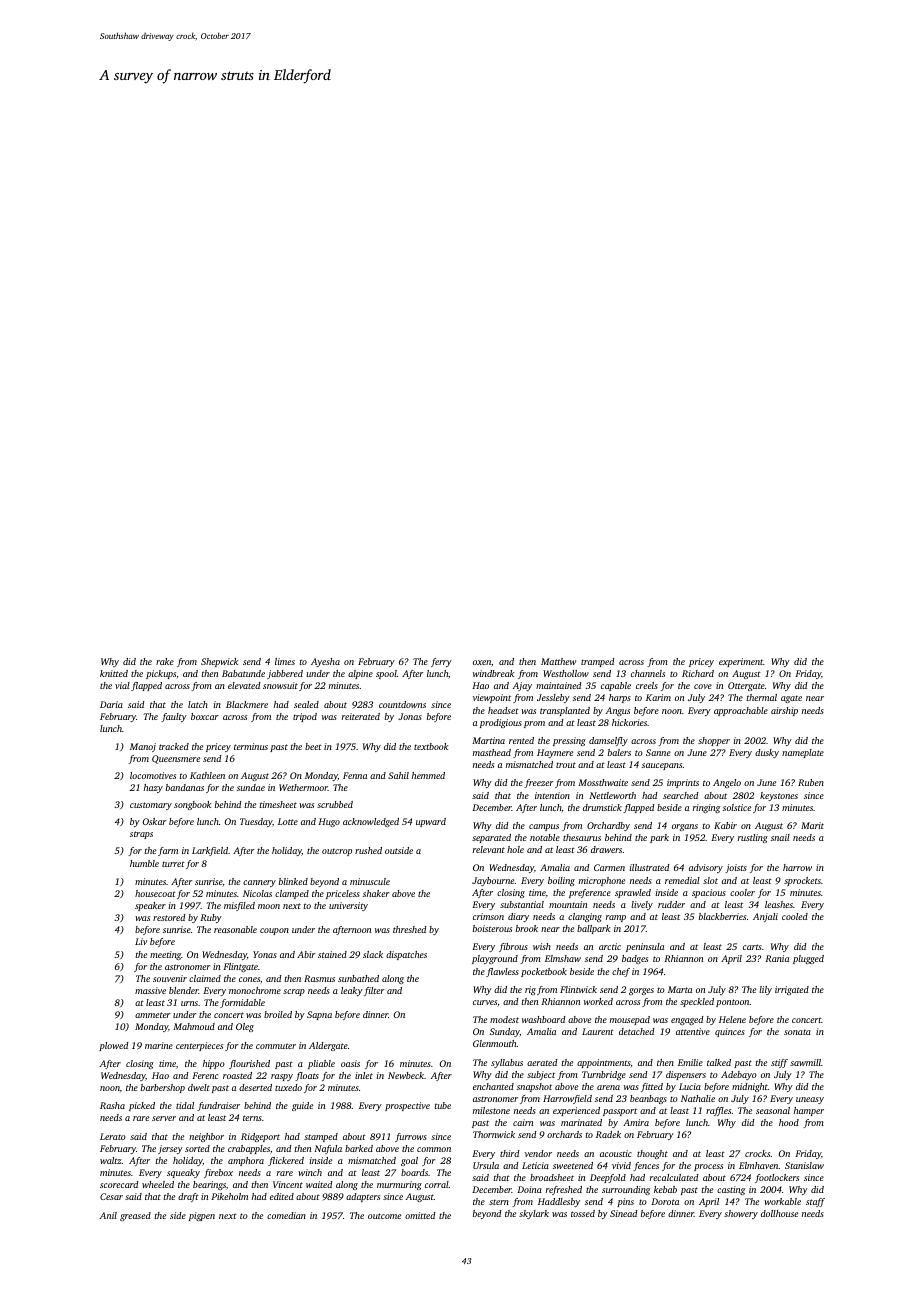 Image resolution: width=924 pixels, height=1308 pixels. What do you see at coordinates (285, 661) in the screenshot?
I see `limes` at bounding box center [285, 661].
